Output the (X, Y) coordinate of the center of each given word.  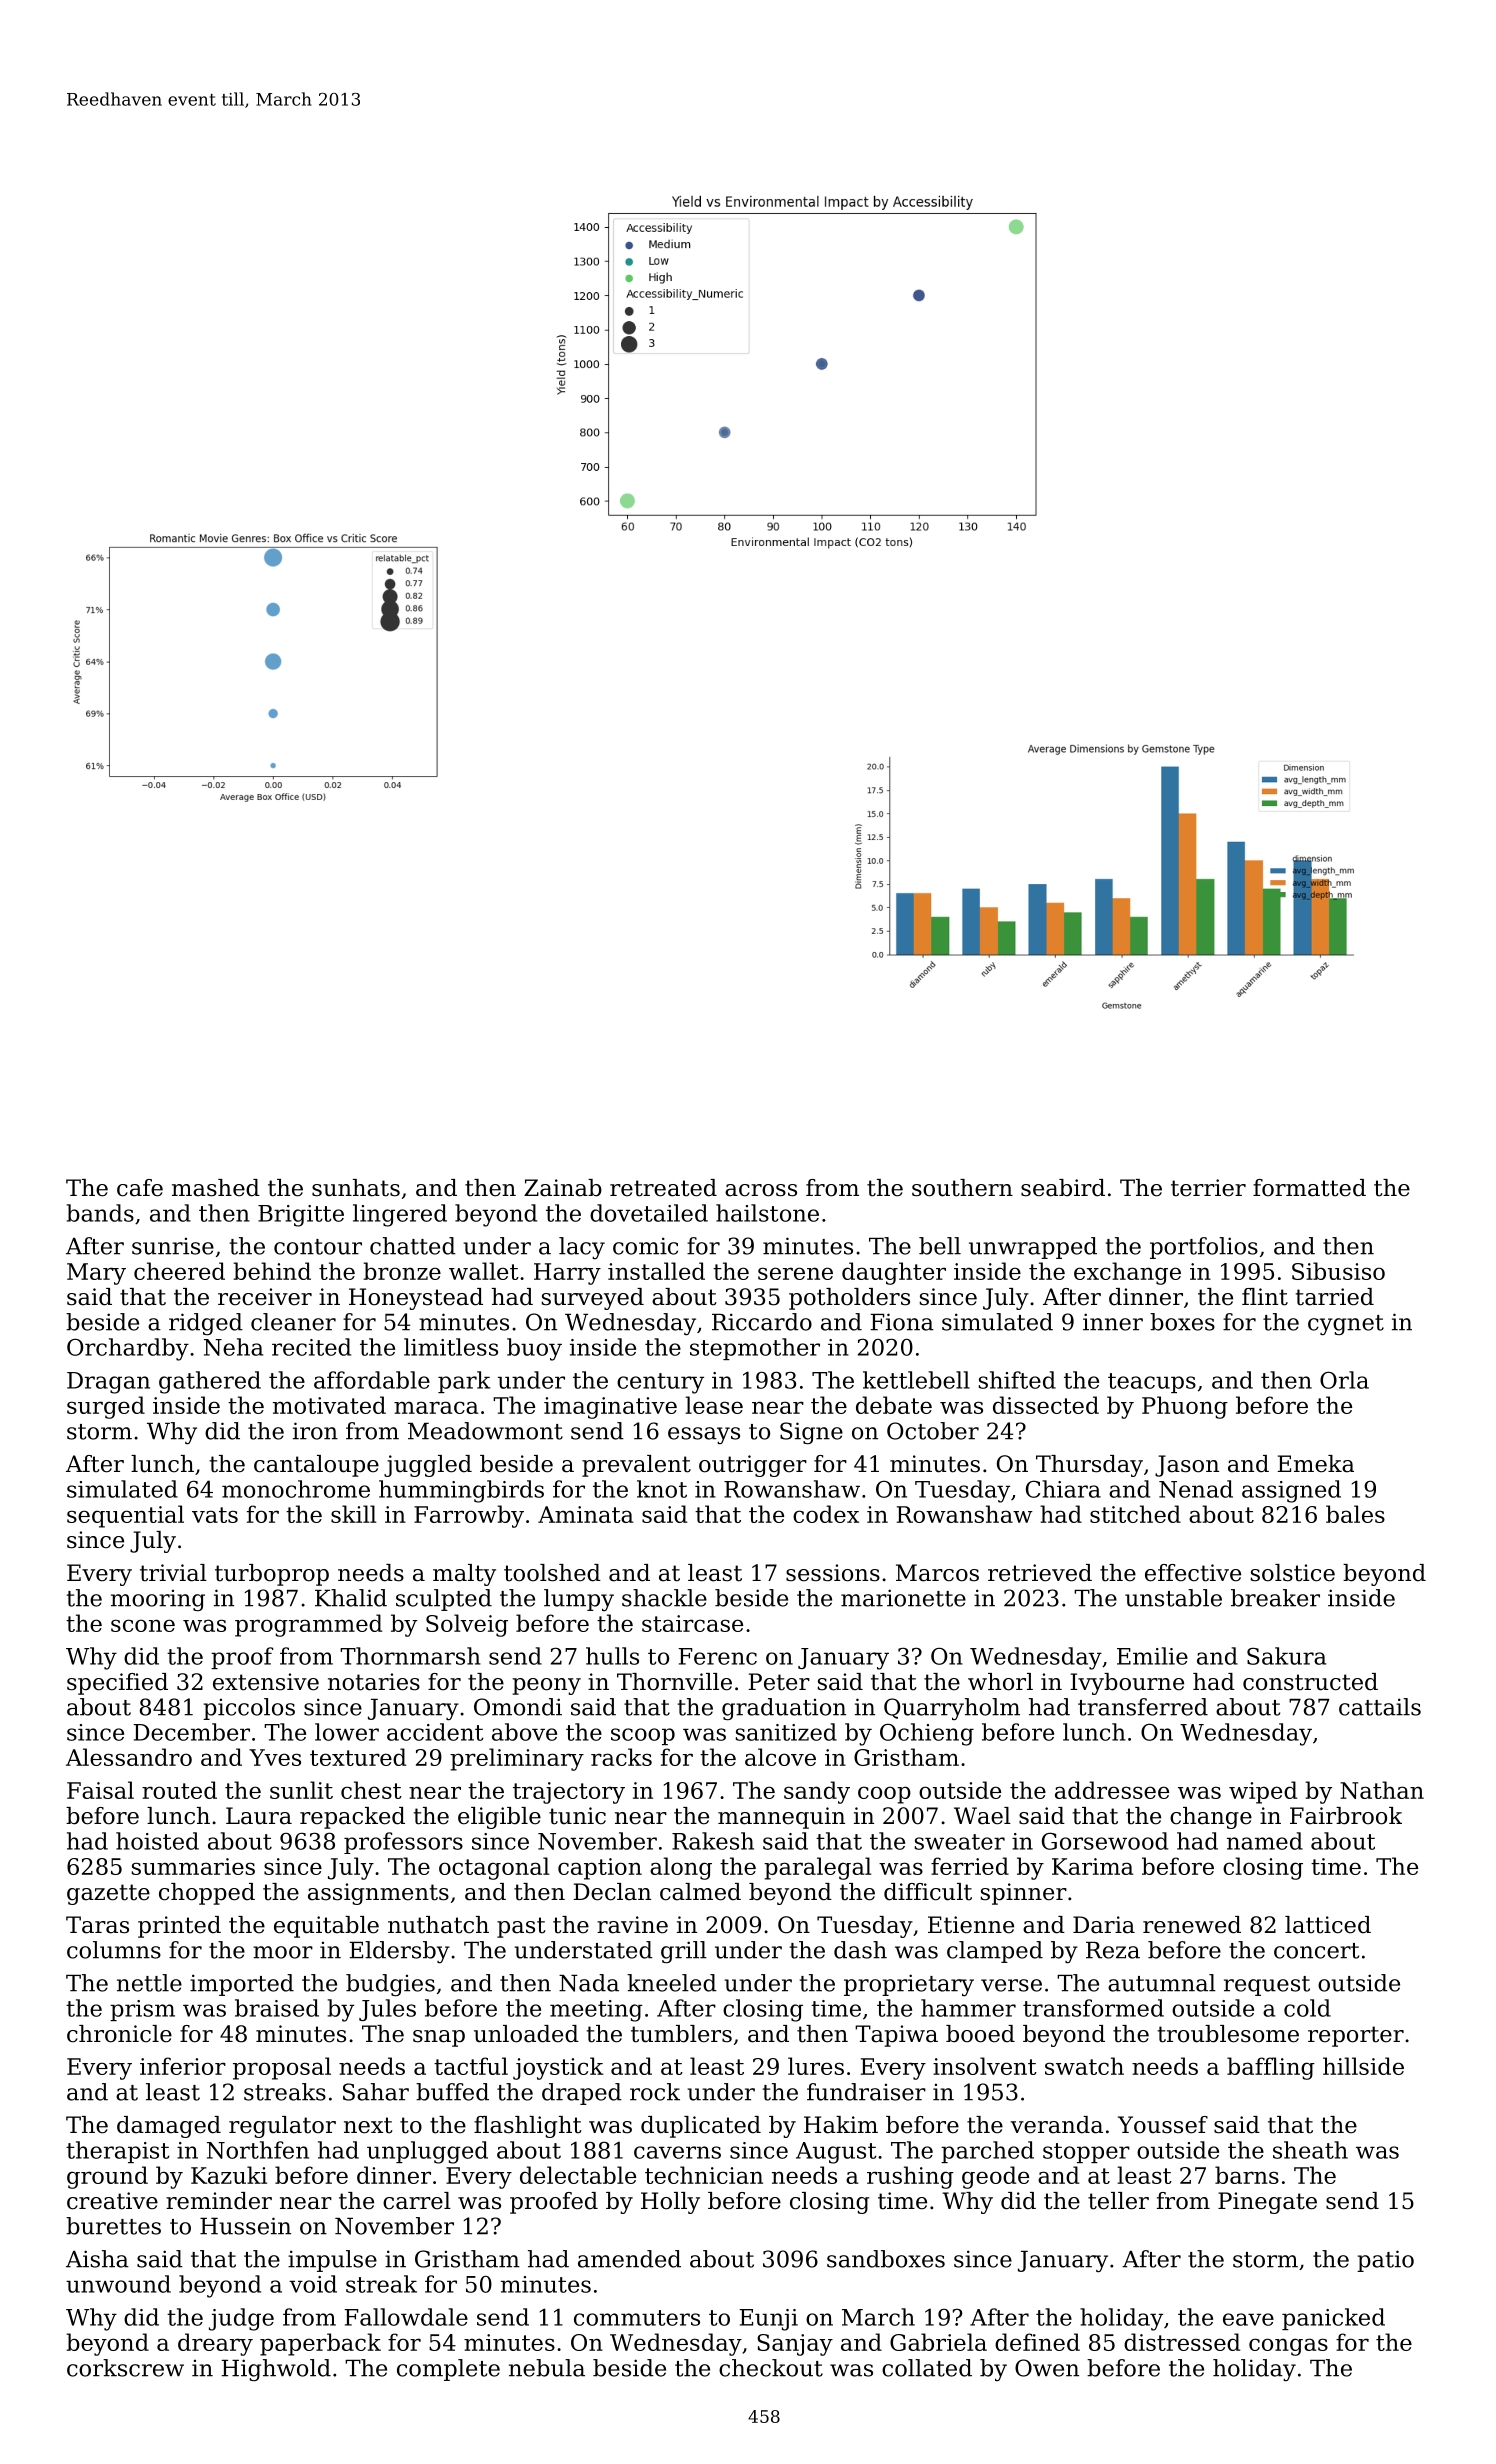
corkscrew (125, 2368)
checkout (771, 2368)
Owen (1047, 2368)
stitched (1135, 1514)
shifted (1017, 1380)
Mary (96, 1274)
